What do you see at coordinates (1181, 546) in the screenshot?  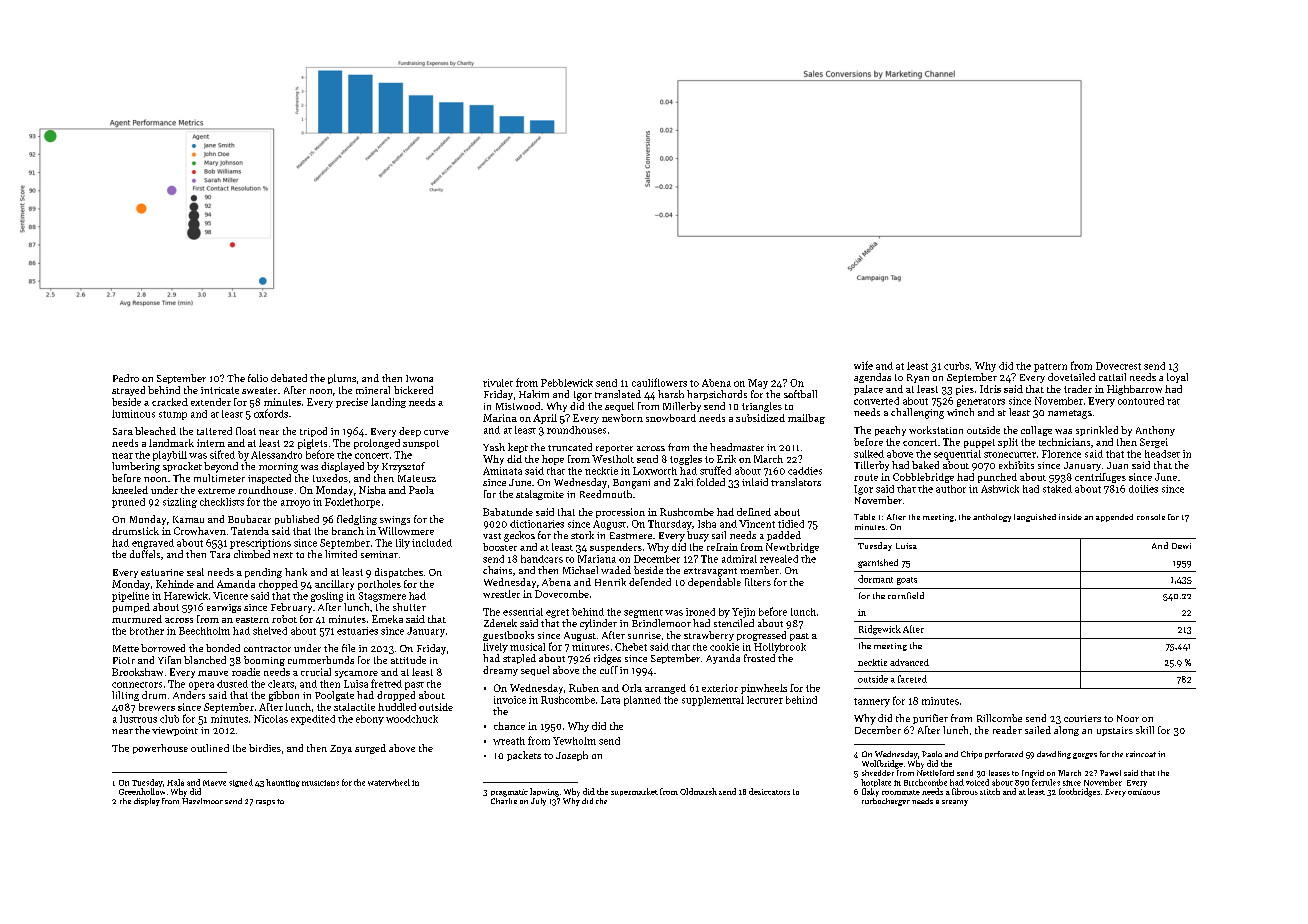 I see `Dewi` at bounding box center [1181, 546].
